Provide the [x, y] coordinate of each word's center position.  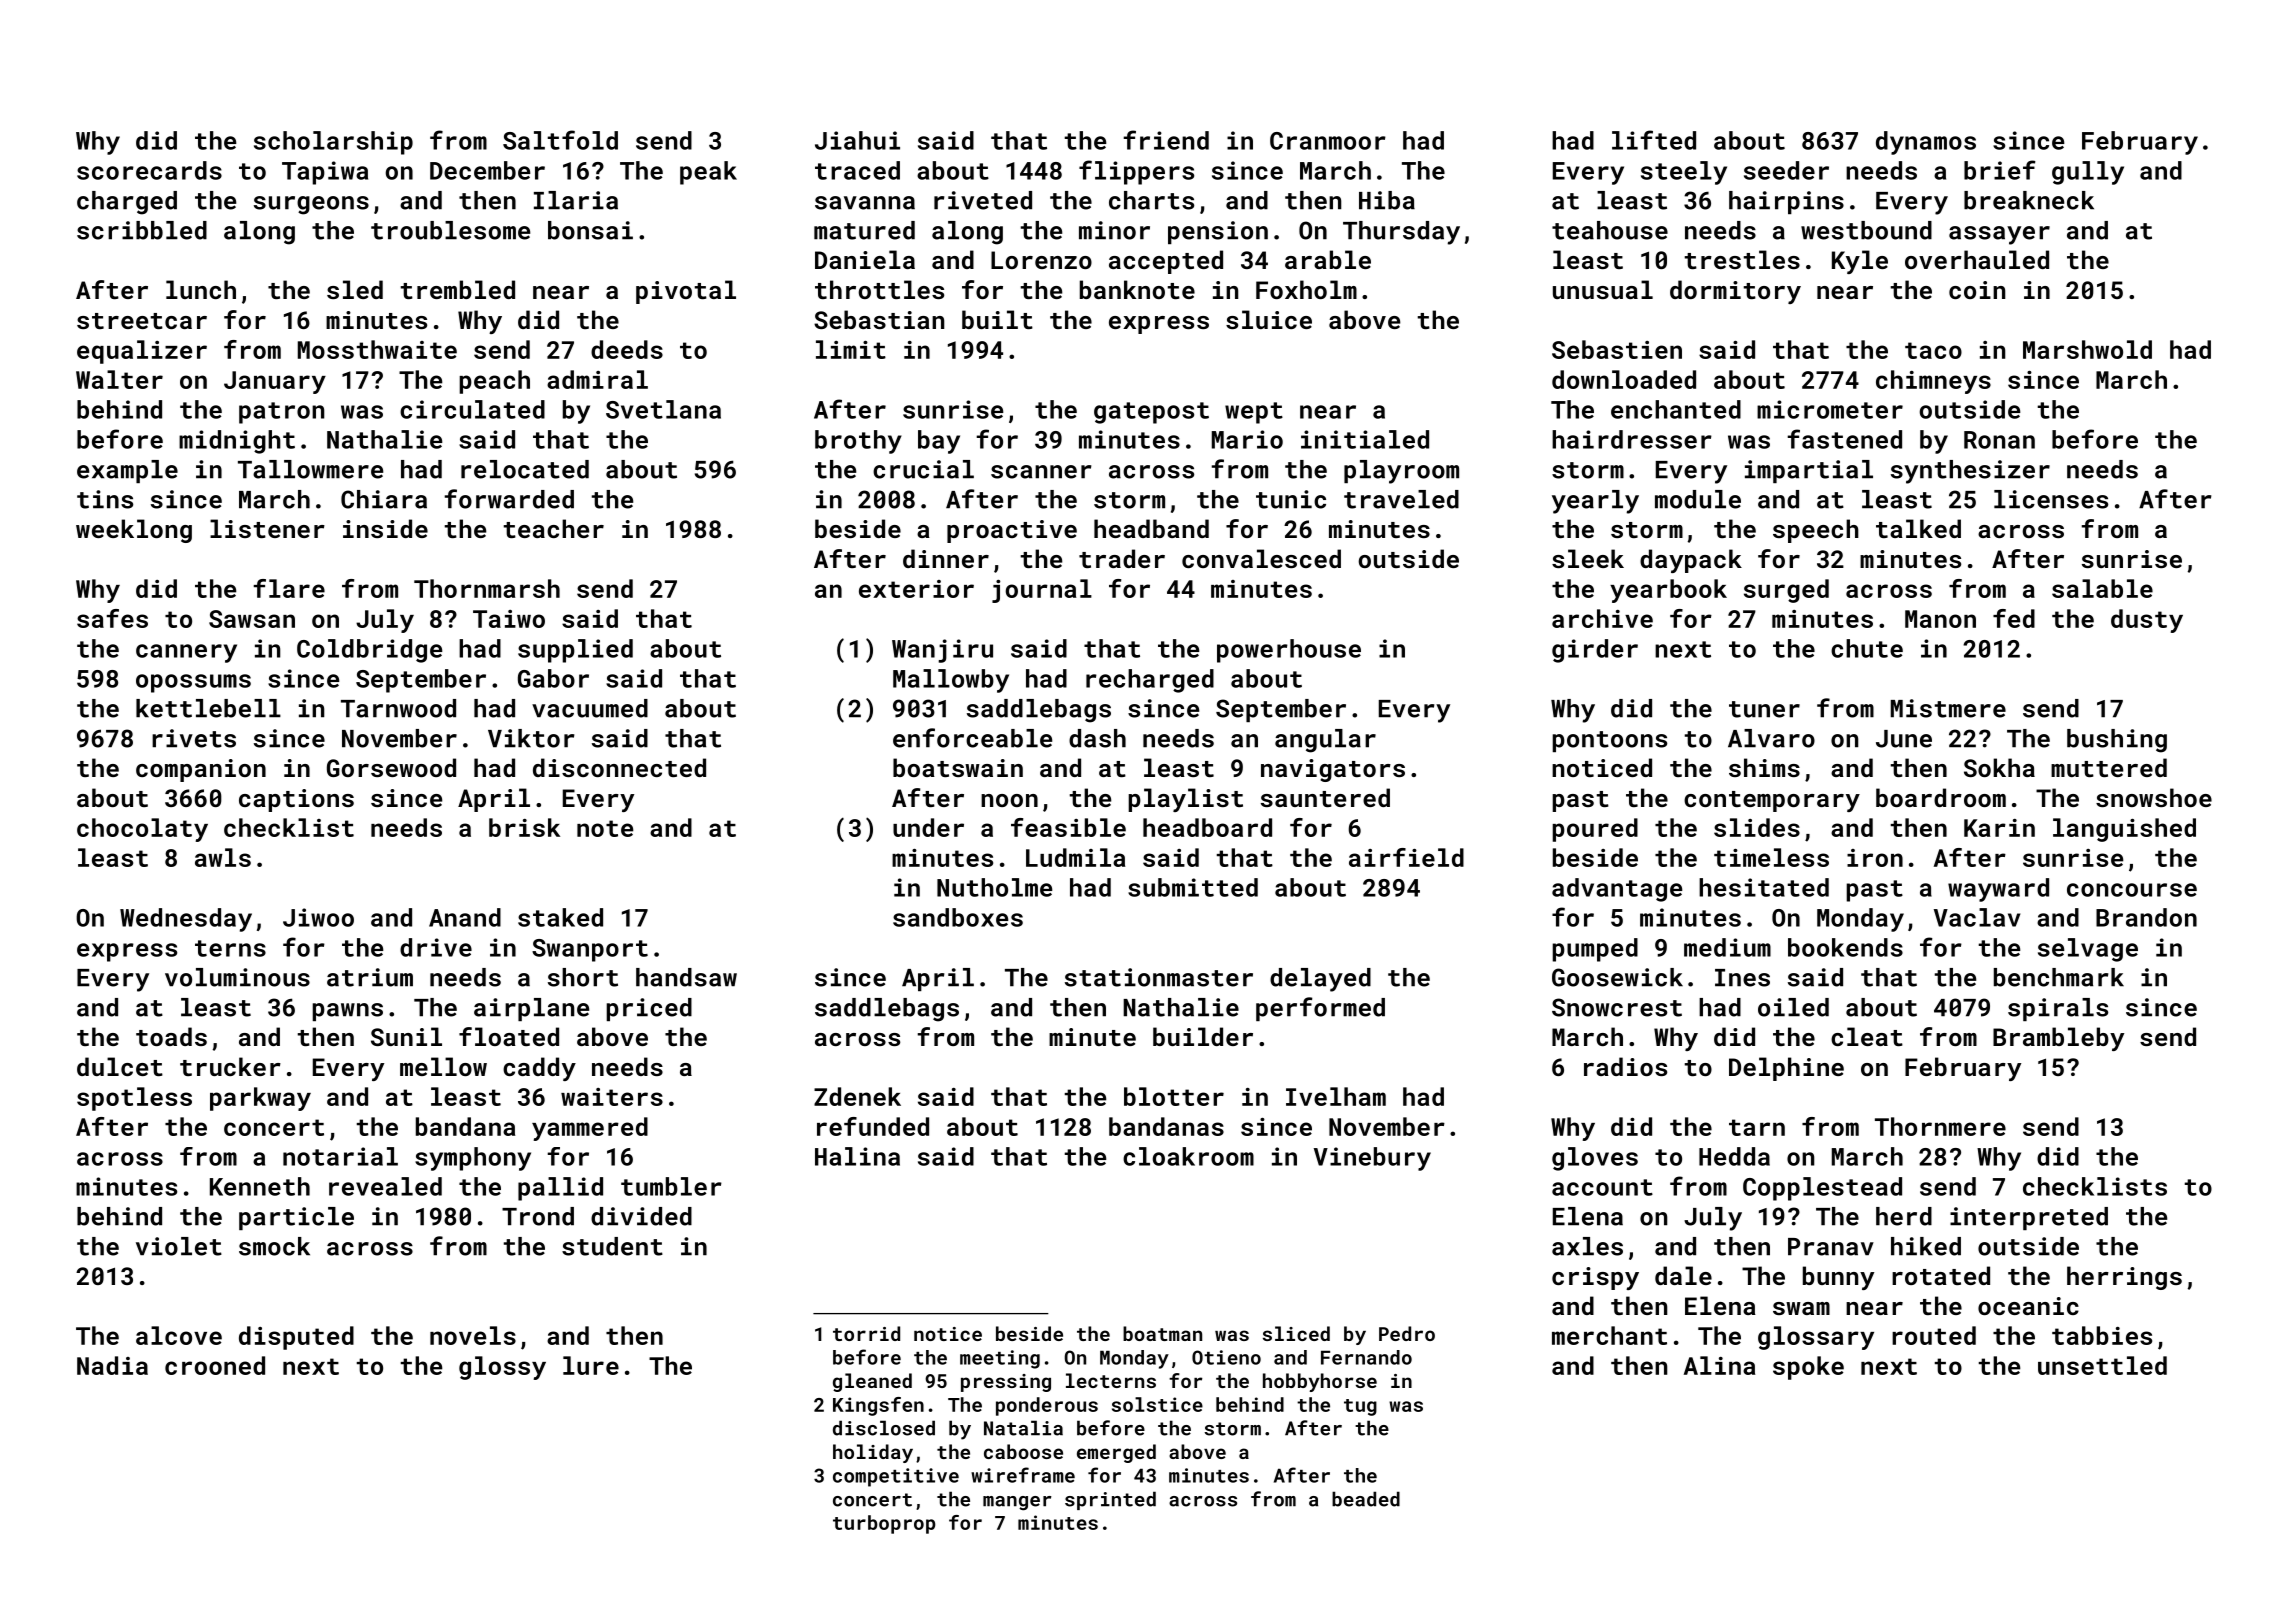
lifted [1654, 140]
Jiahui [857, 140]
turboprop [884, 1524]
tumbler [671, 1186]
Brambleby [2058, 1039]
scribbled [142, 230]
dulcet [120, 1066]
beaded [1366, 1499]
